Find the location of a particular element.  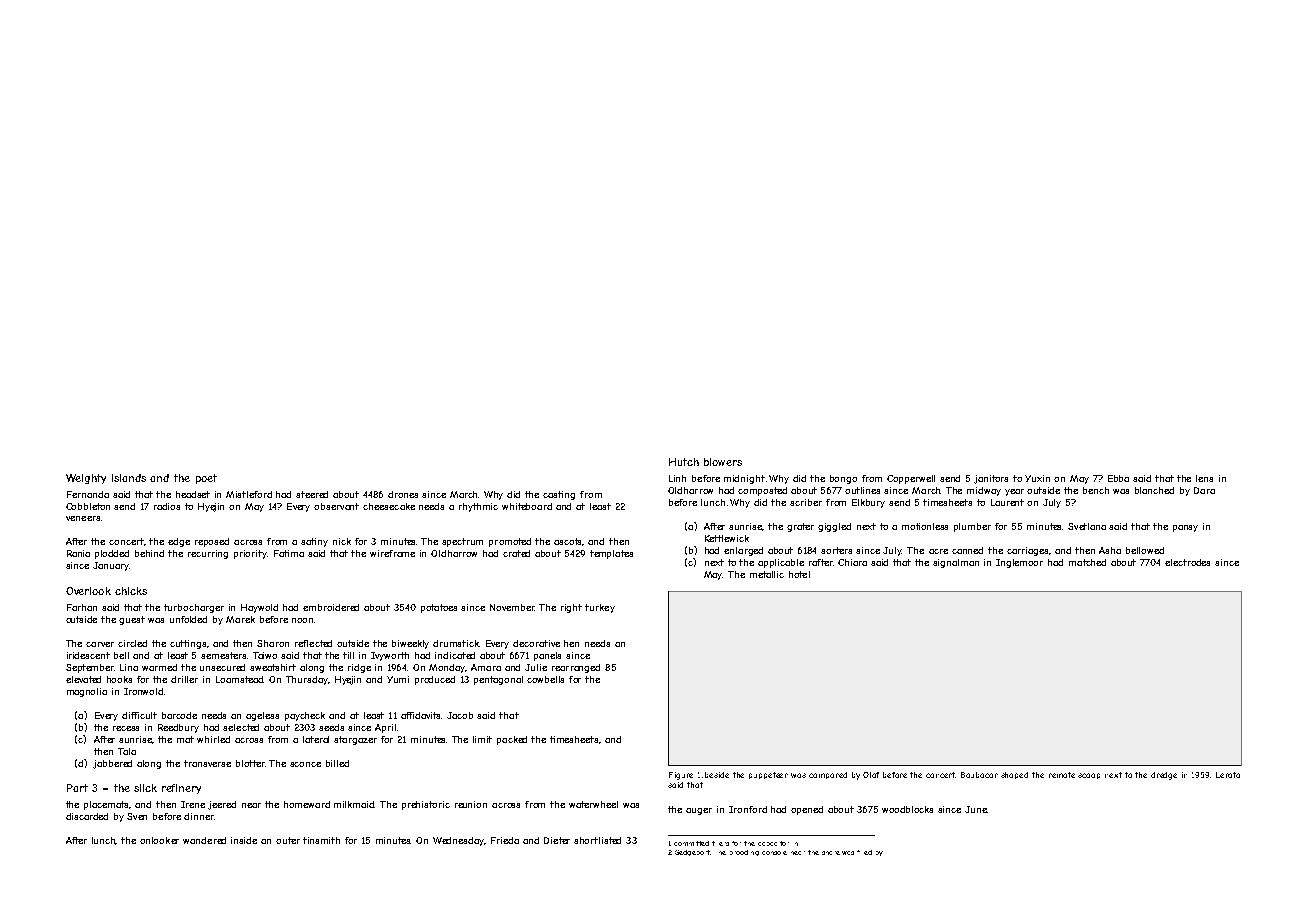

scoop is located at coordinates (1089, 776).
